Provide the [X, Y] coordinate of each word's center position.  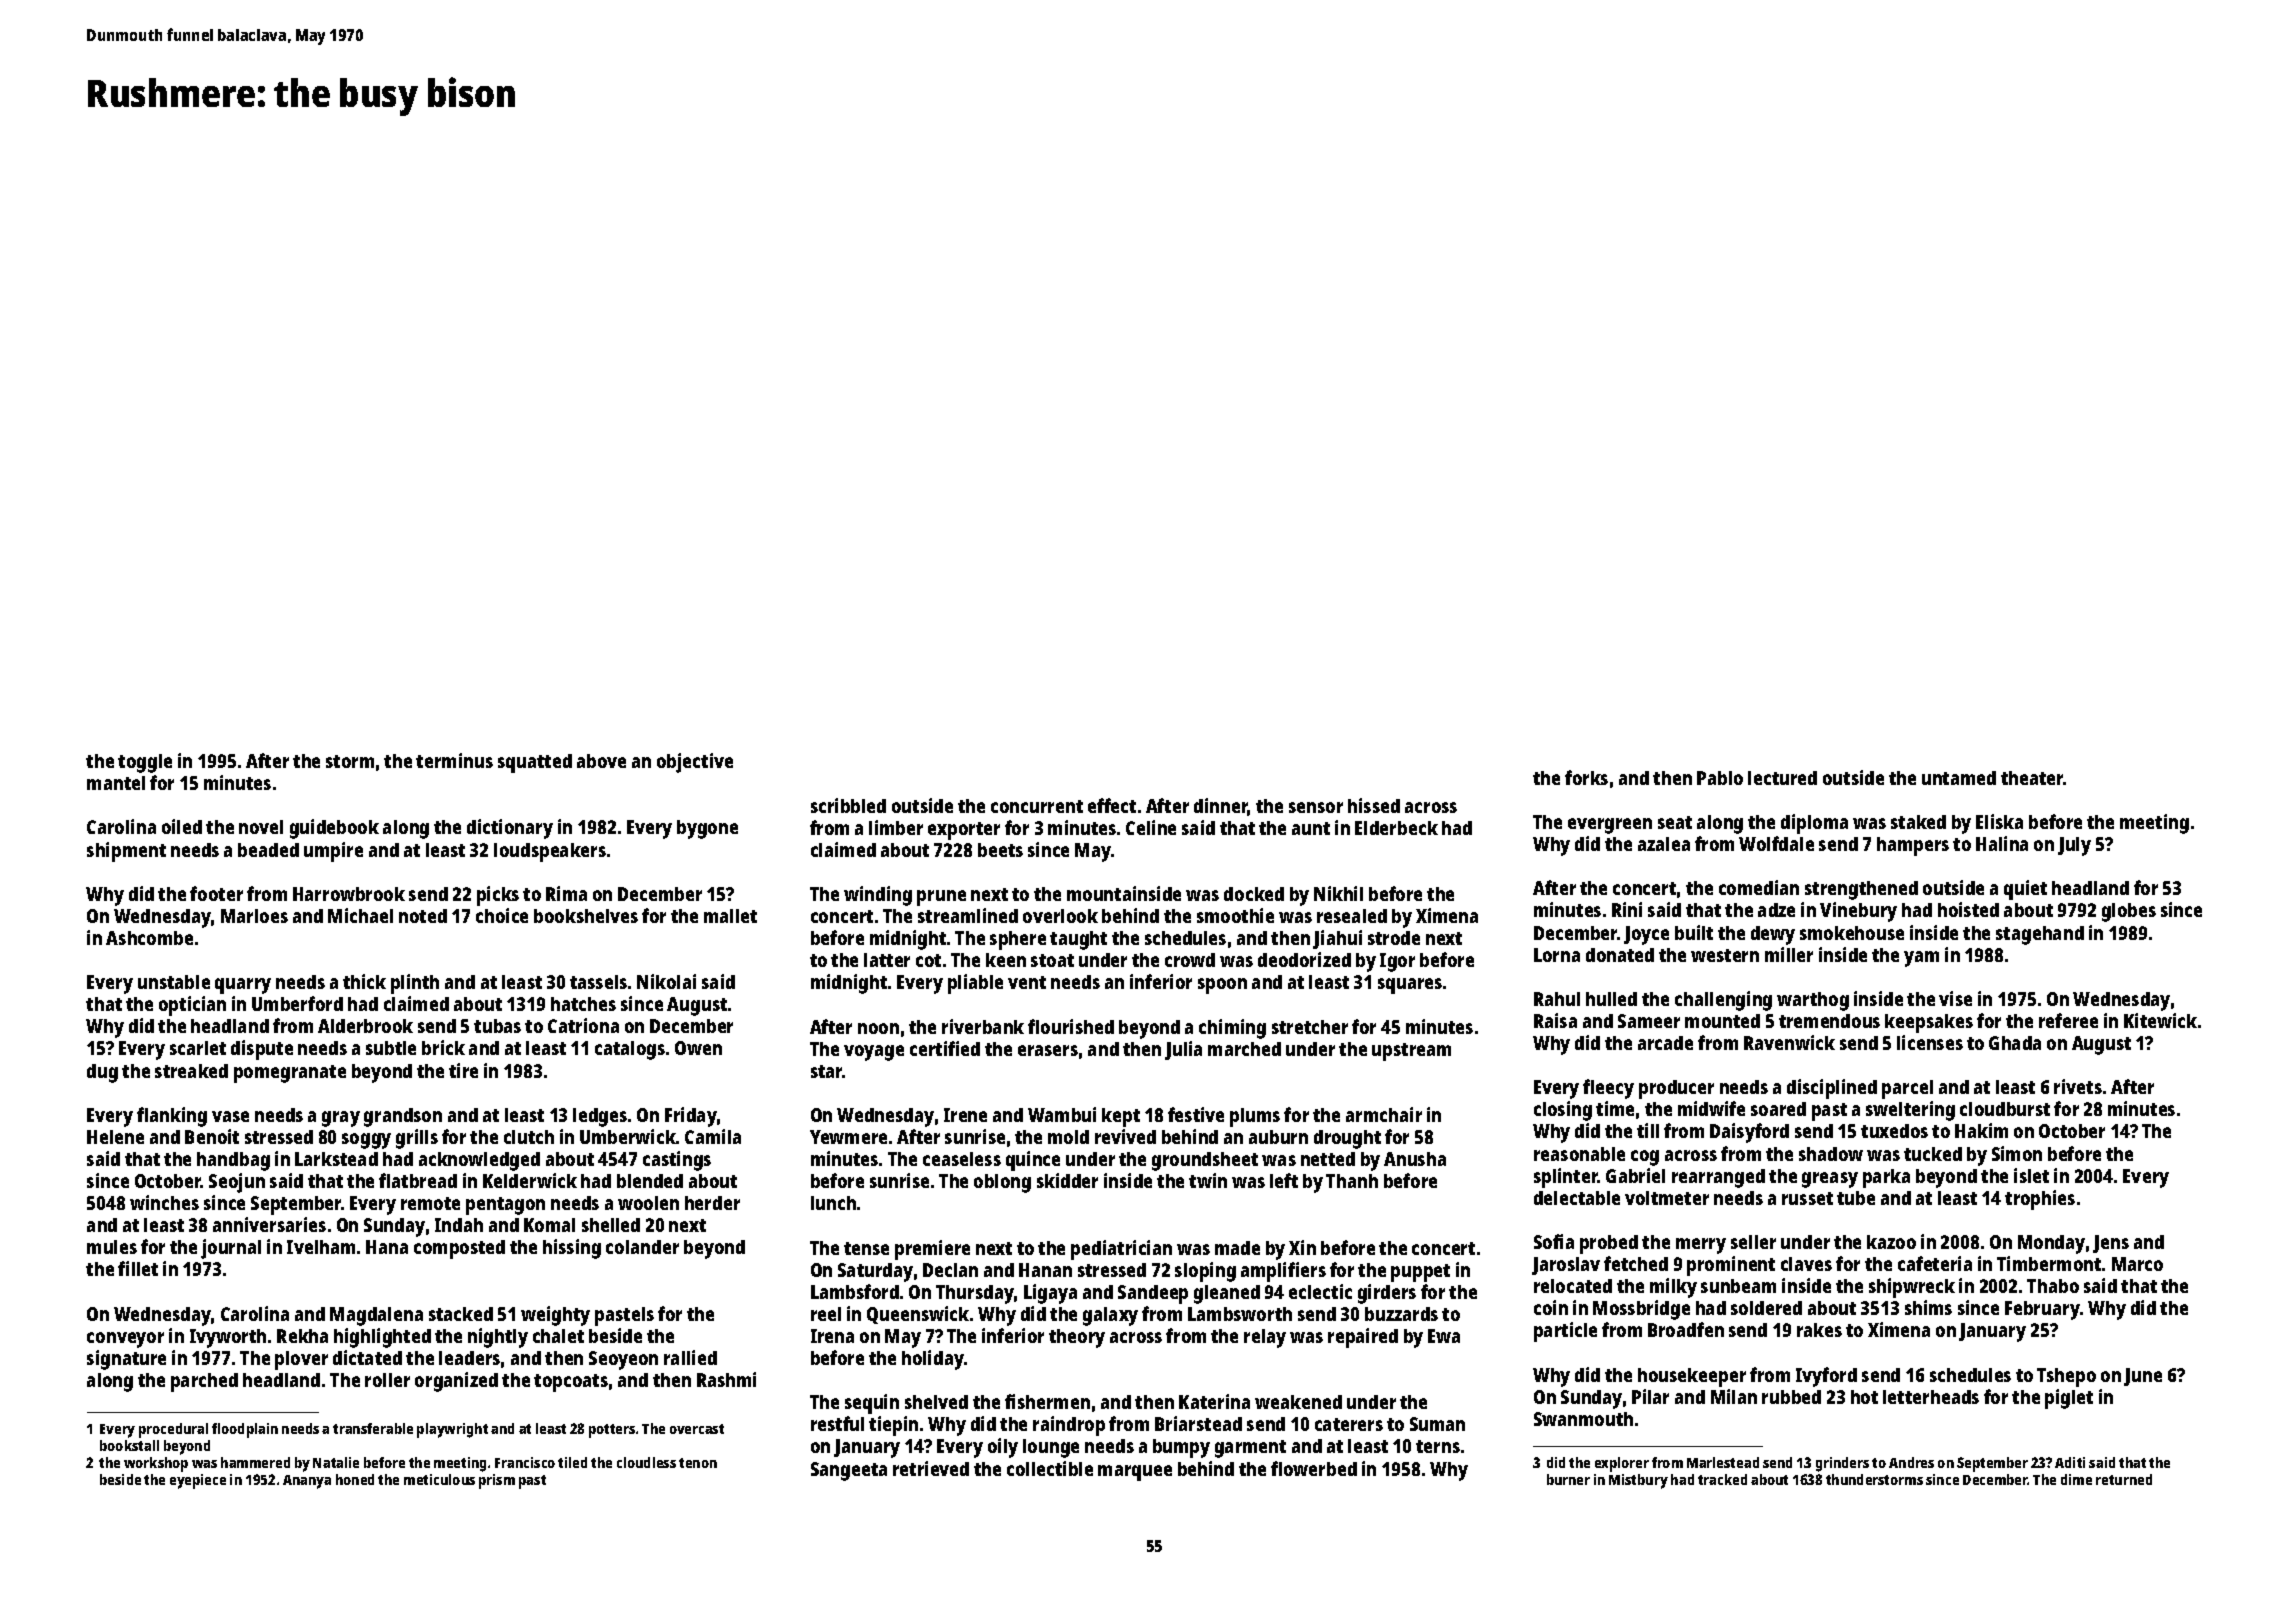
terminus [454, 760]
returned [2124, 1479]
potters [612, 1431]
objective [695, 763]
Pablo [1720, 778]
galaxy [1110, 1316]
